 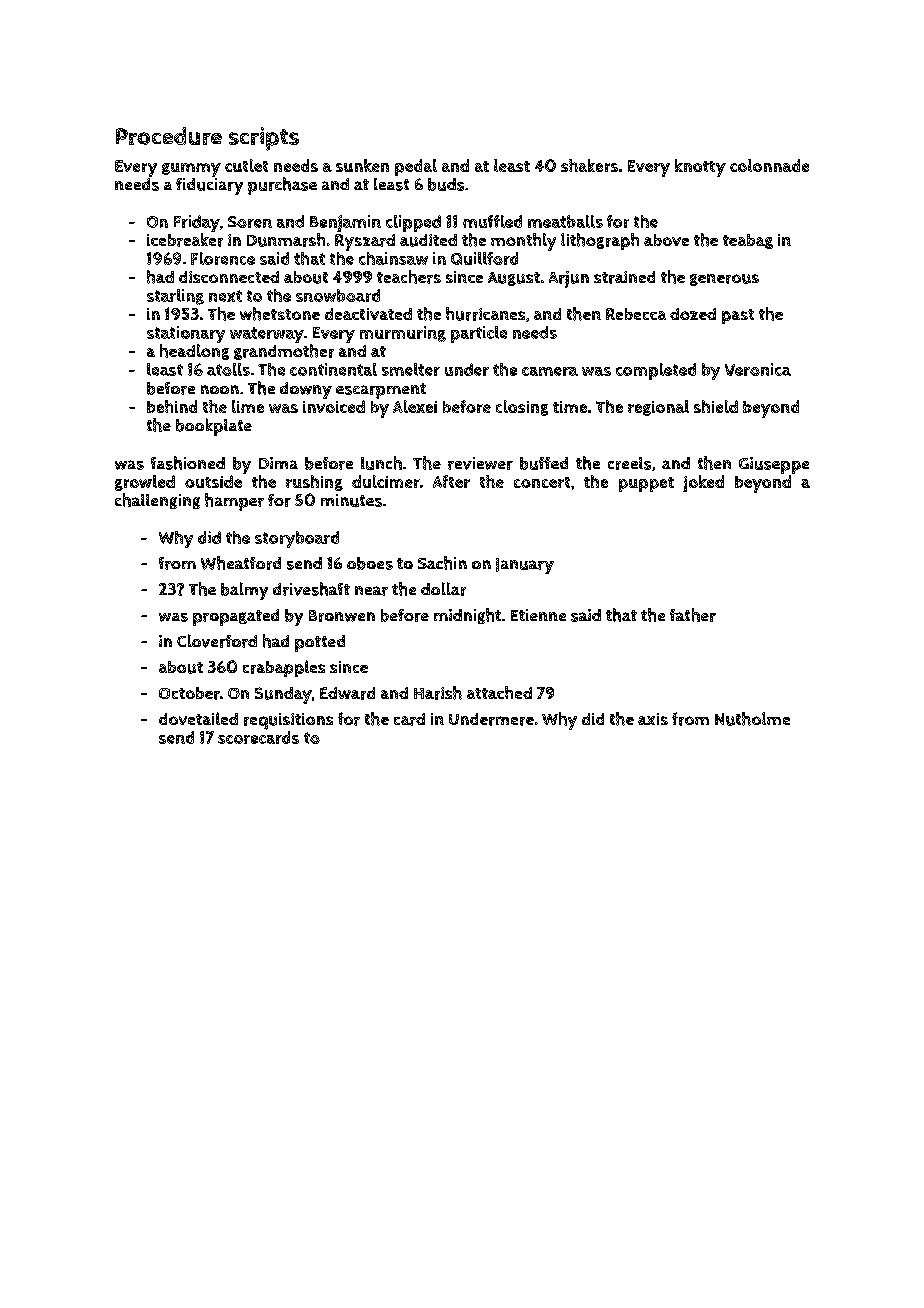 What do you see at coordinates (700, 168) in the screenshot?
I see `knotty` at bounding box center [700, 168].
